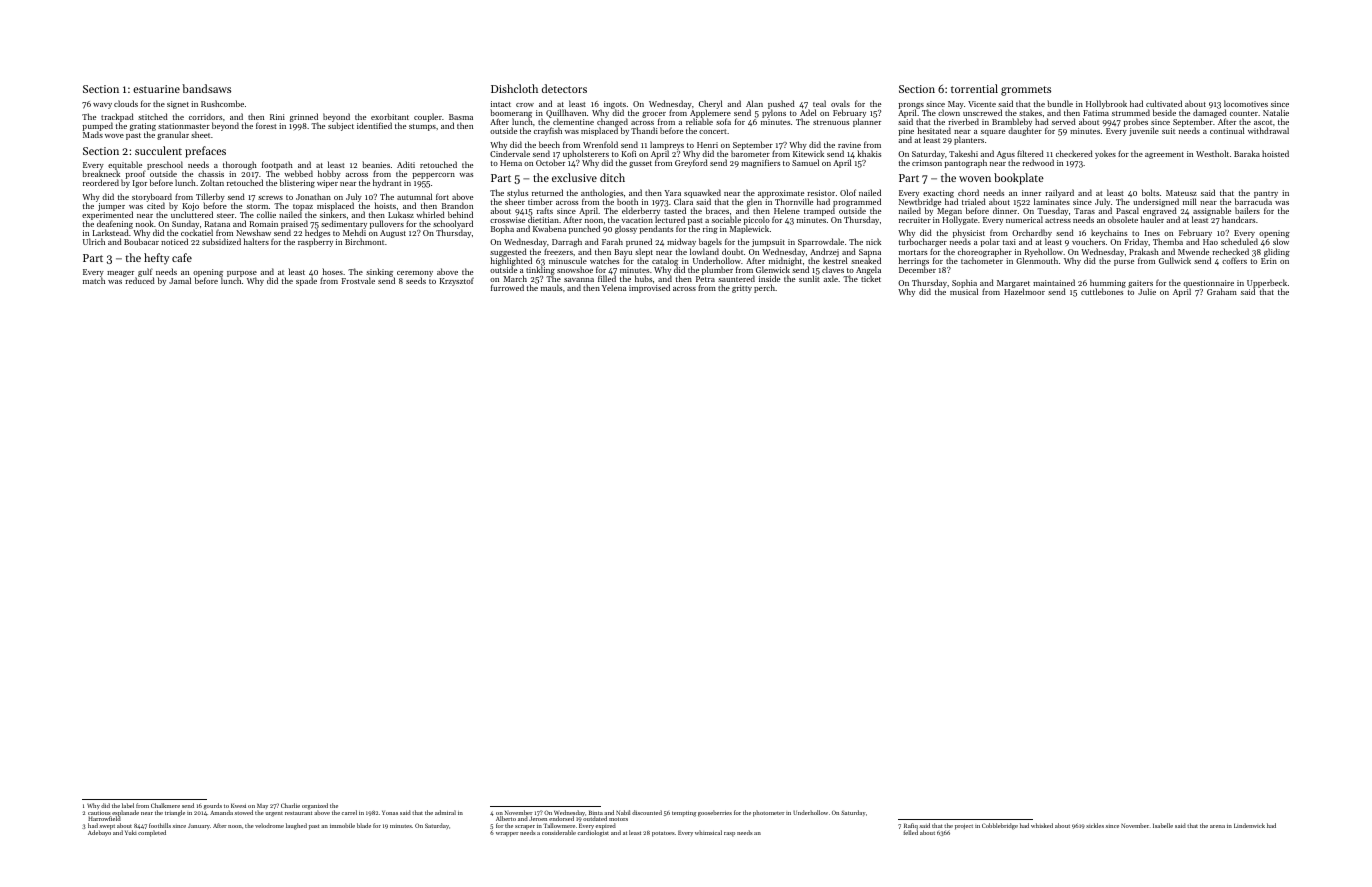 Image resolution: width=1372 pixels, height=887 pixels. What do you see at coordinates (1222, 291) in the screenshot?
I see `Graham` at bounding box center [1222, 291].
